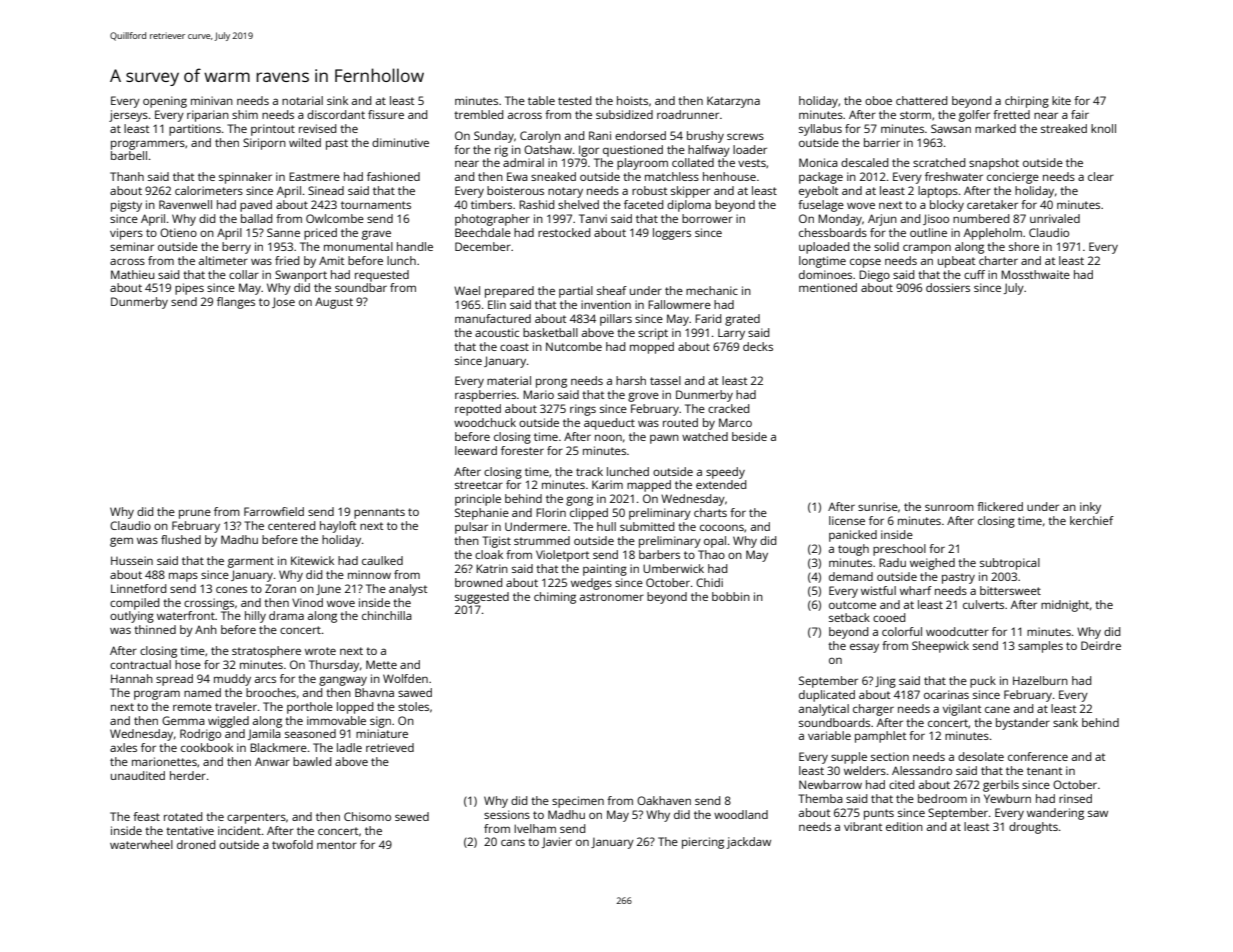 Image resolution: width=1233 pixels, height=952 pixels. I want to click on strummed, so click(542, 540).
